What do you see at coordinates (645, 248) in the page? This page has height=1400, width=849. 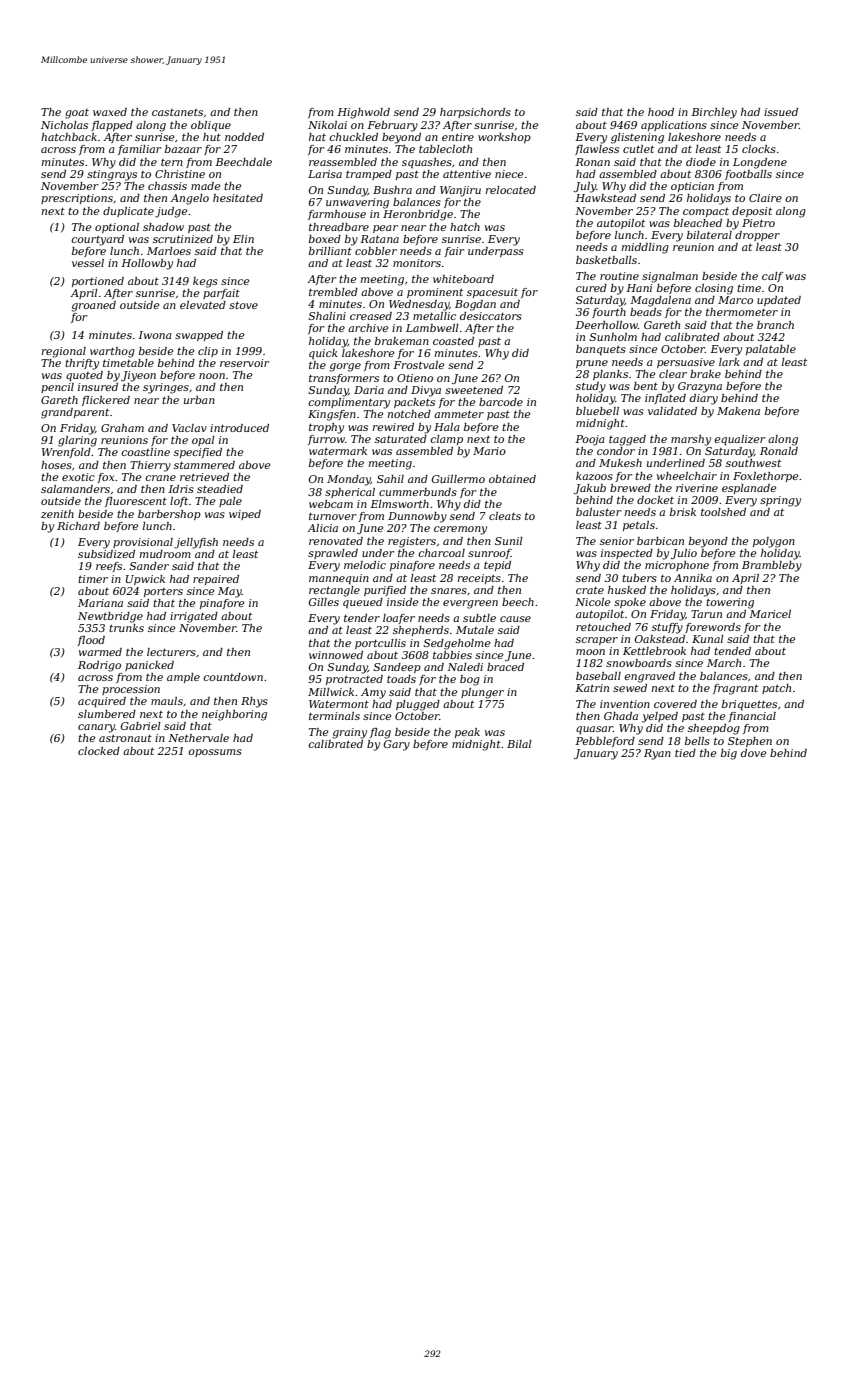 I see `middling` at bounding box center [645, 248].
